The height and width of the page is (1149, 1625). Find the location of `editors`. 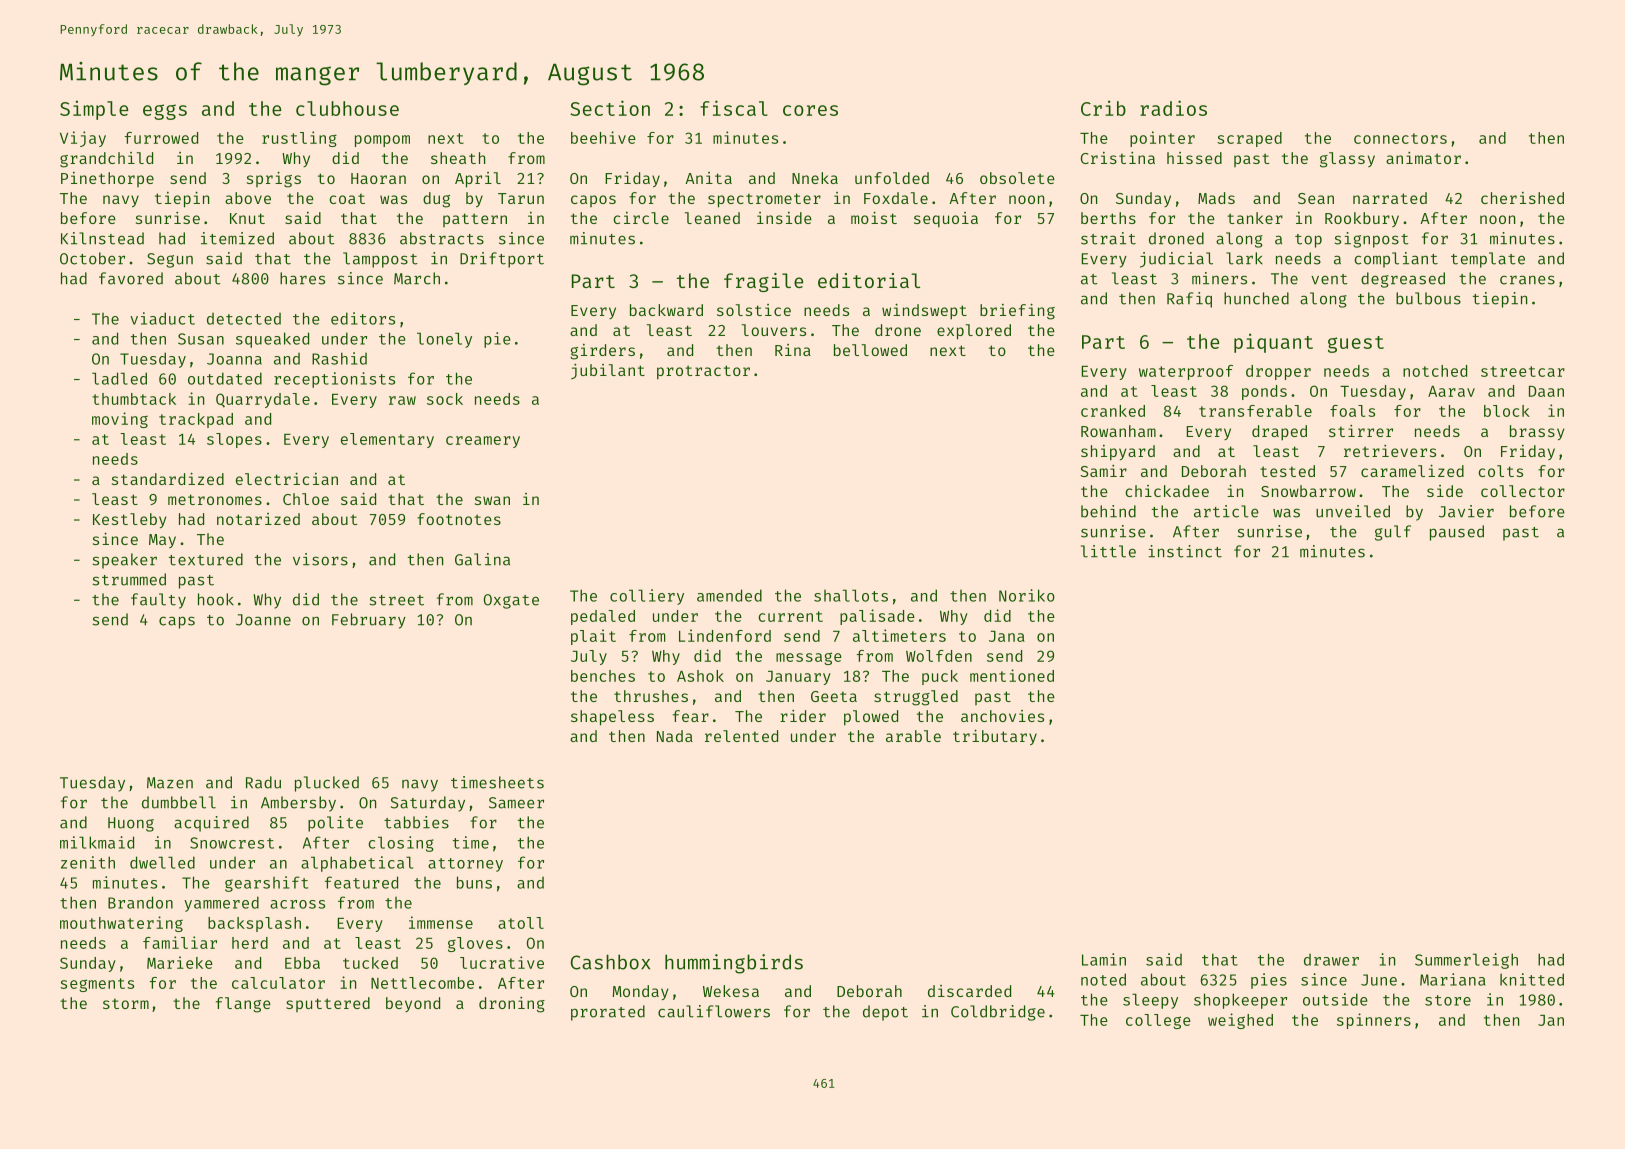

editors is located at coordinates (363, 318).
